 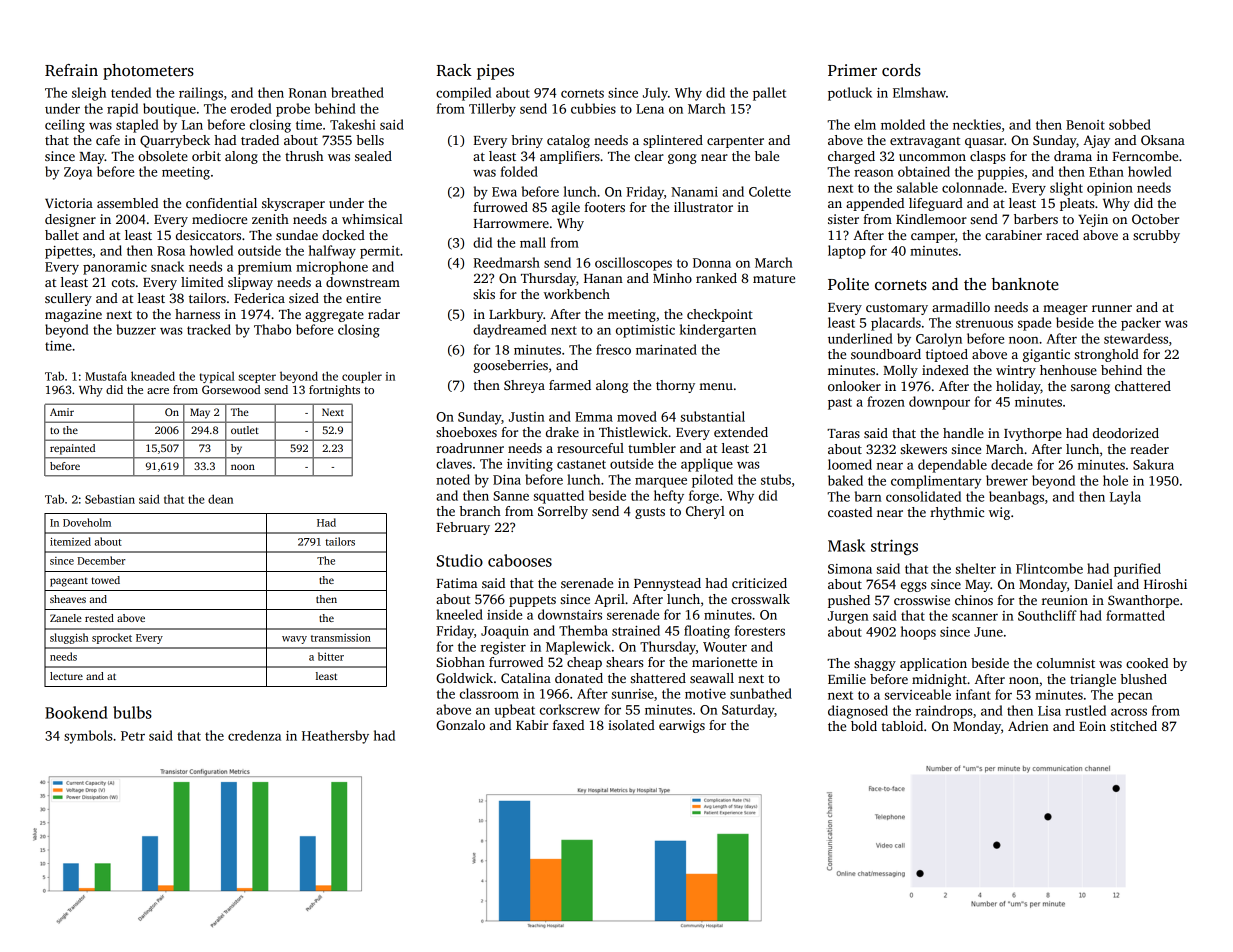 I want to click on lecture, so click(x=66, y=676).
